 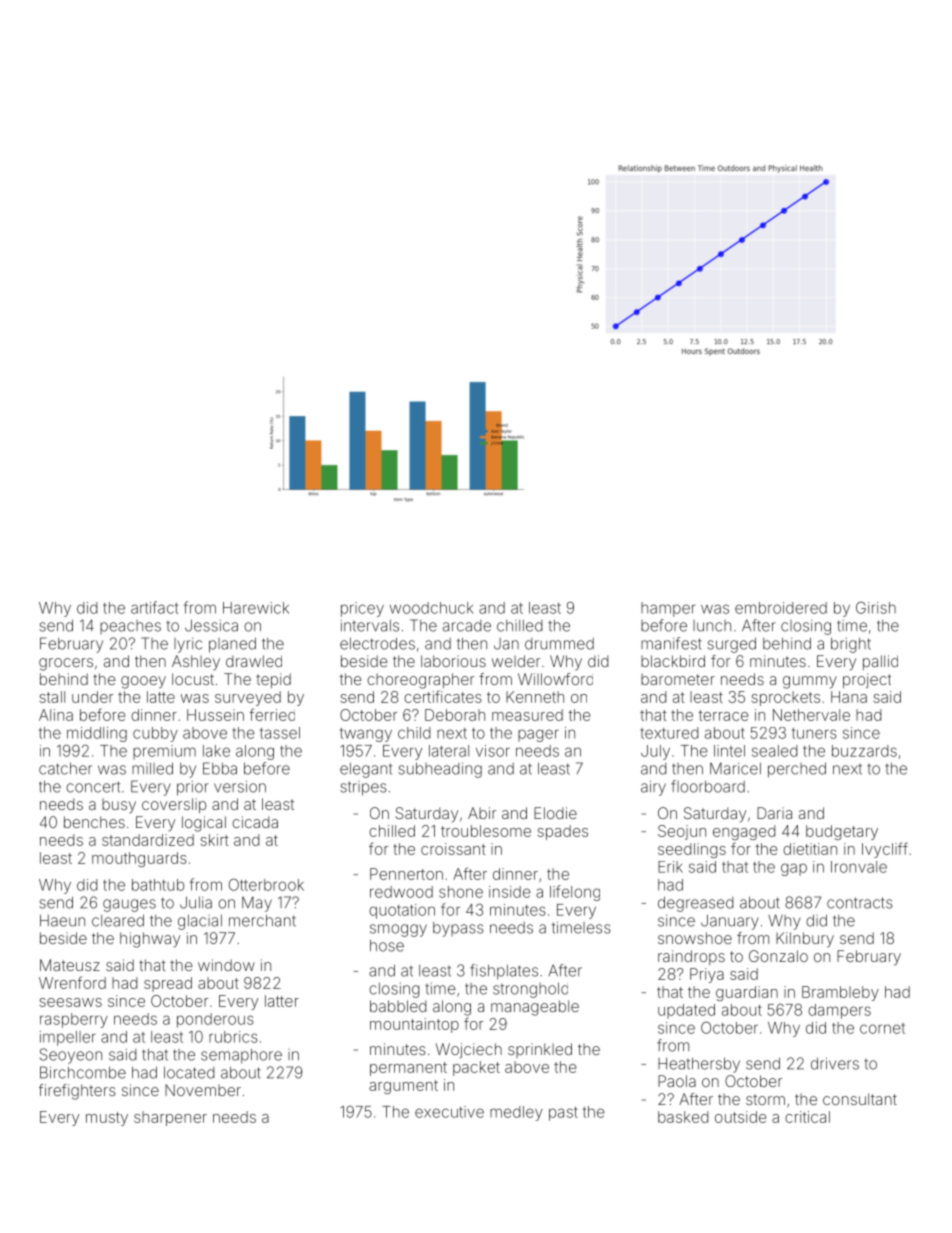 I want to click on benches, so click(x=94, y=822).
